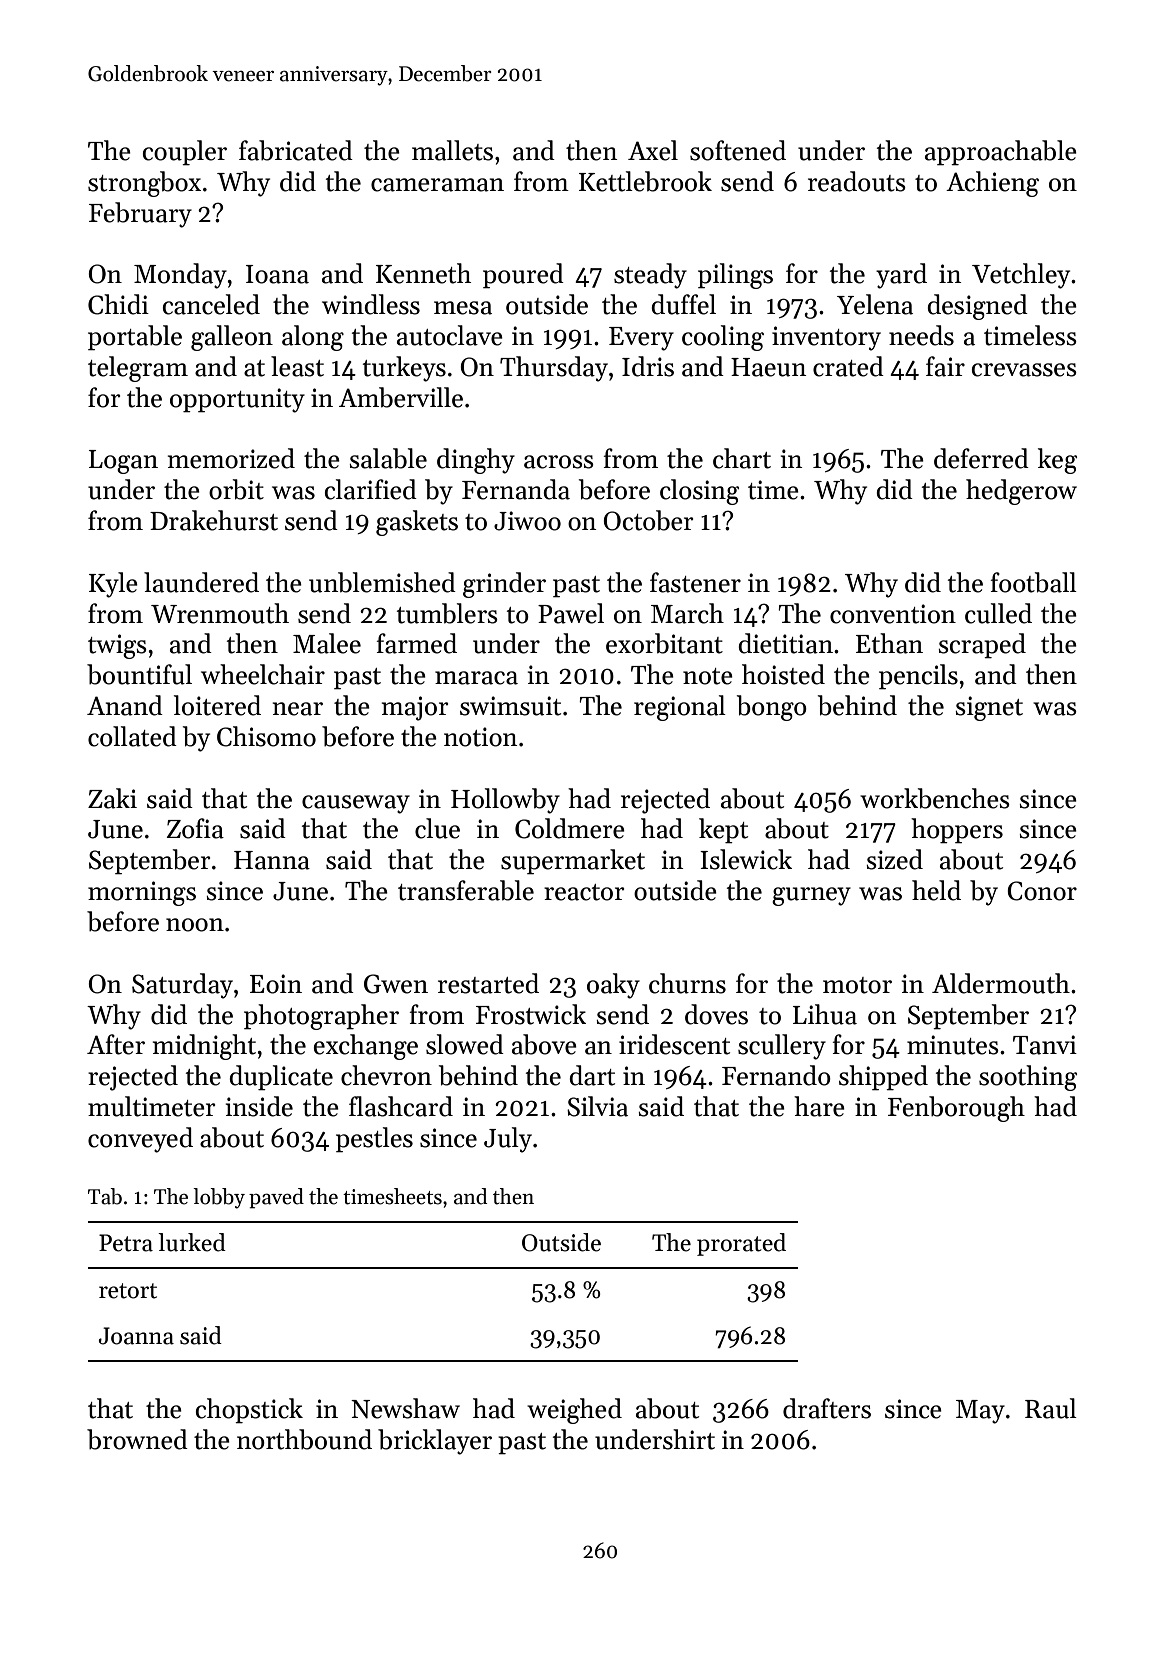 The width and height of the screenshot is (1165, 1654). I want to click on Hanna, so click(272, 860).
